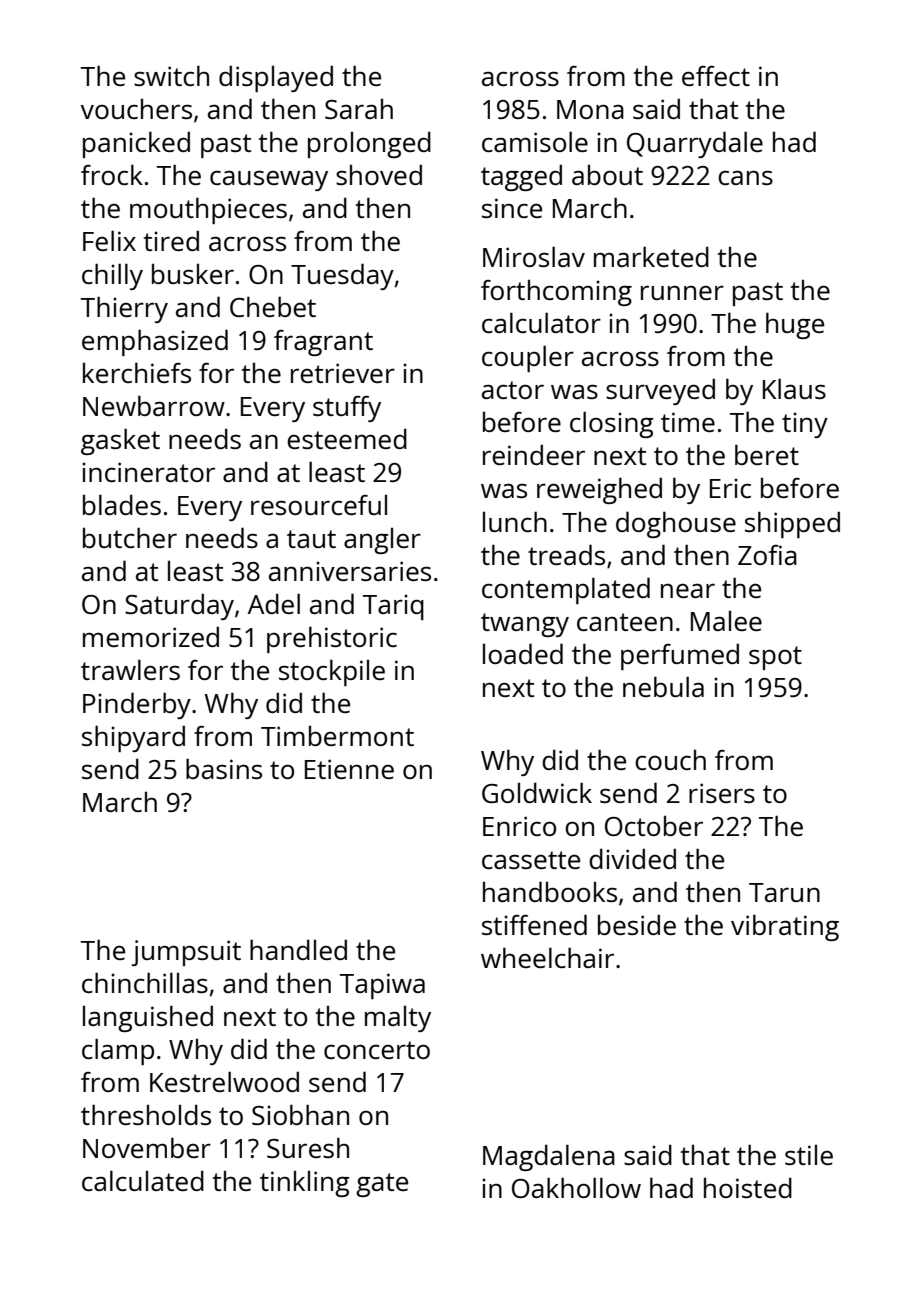 This screenshot has width=924, height=1311. What do you see at coordinates (148, 472) in the screenshot?
I see `incinerator` at bounding box center [148, 472].
